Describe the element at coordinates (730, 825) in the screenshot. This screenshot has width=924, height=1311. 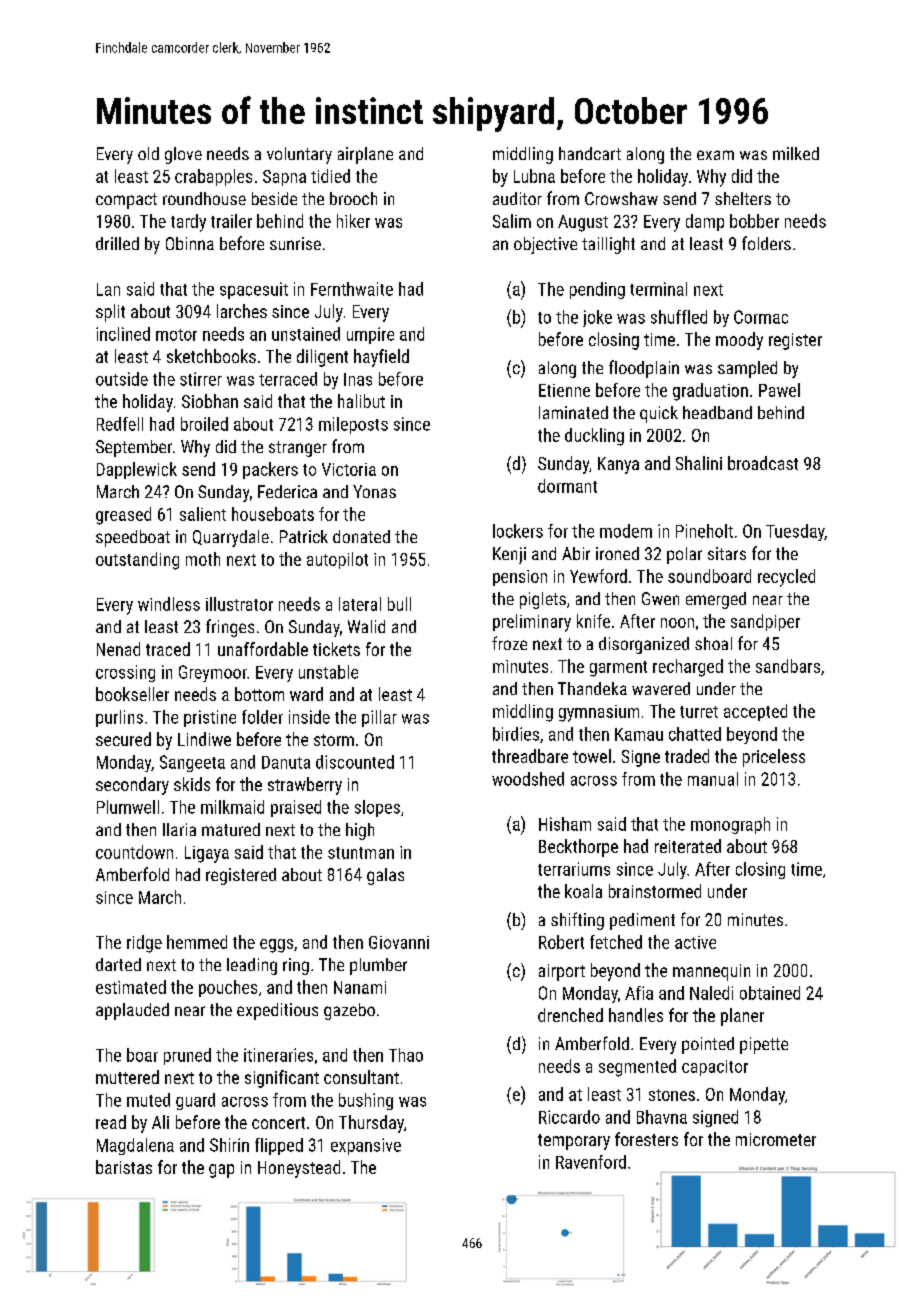
I see `monograph` at that location.
